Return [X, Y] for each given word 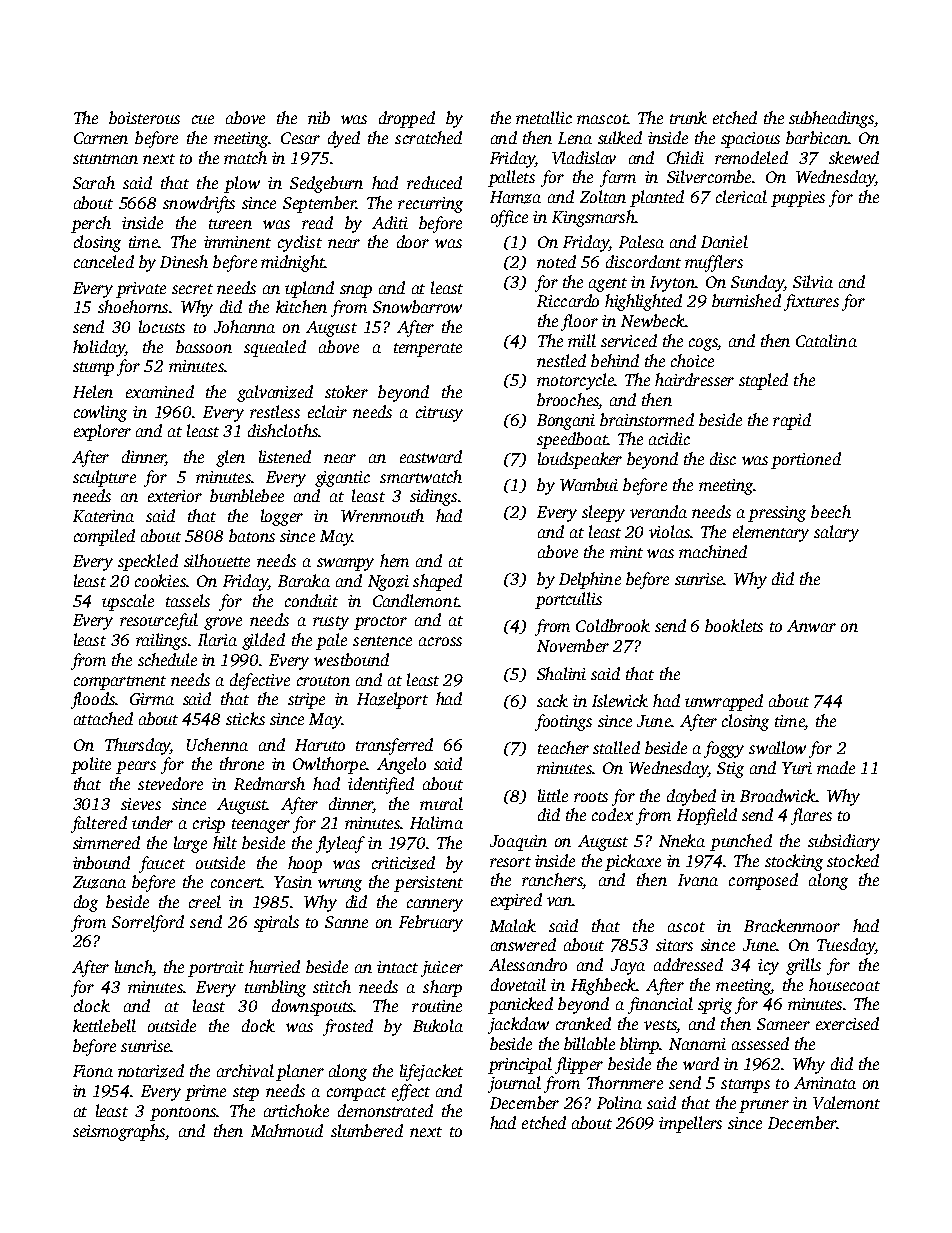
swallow [777, 747]
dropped [407, 119]
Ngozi [388, 583]
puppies [798, 199]
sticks [245, 718]
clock [92, 1005]
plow [242, 184]
